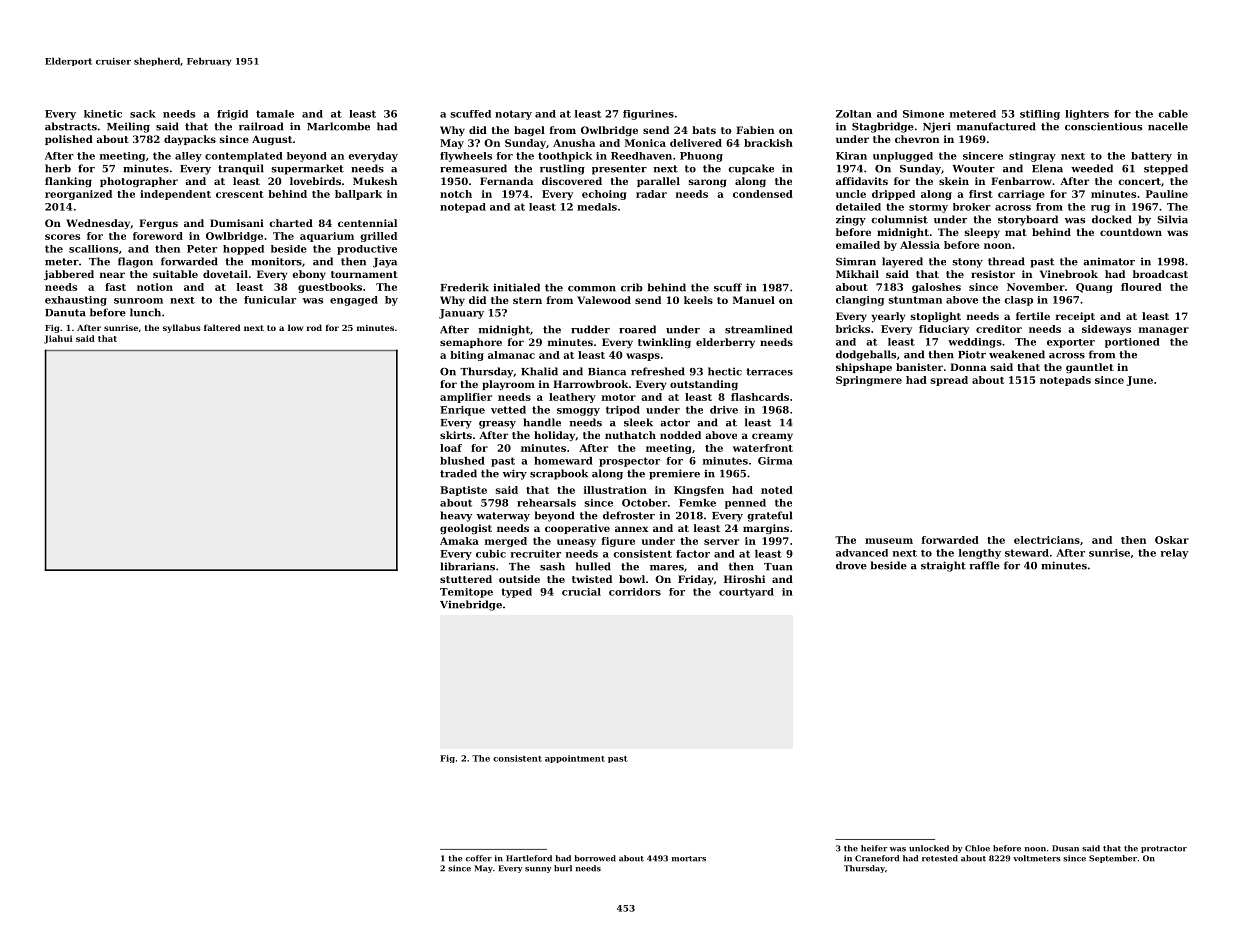  Describe the element at coordinates (645, 143) in the screenshot. I see `Monica` at that location.
